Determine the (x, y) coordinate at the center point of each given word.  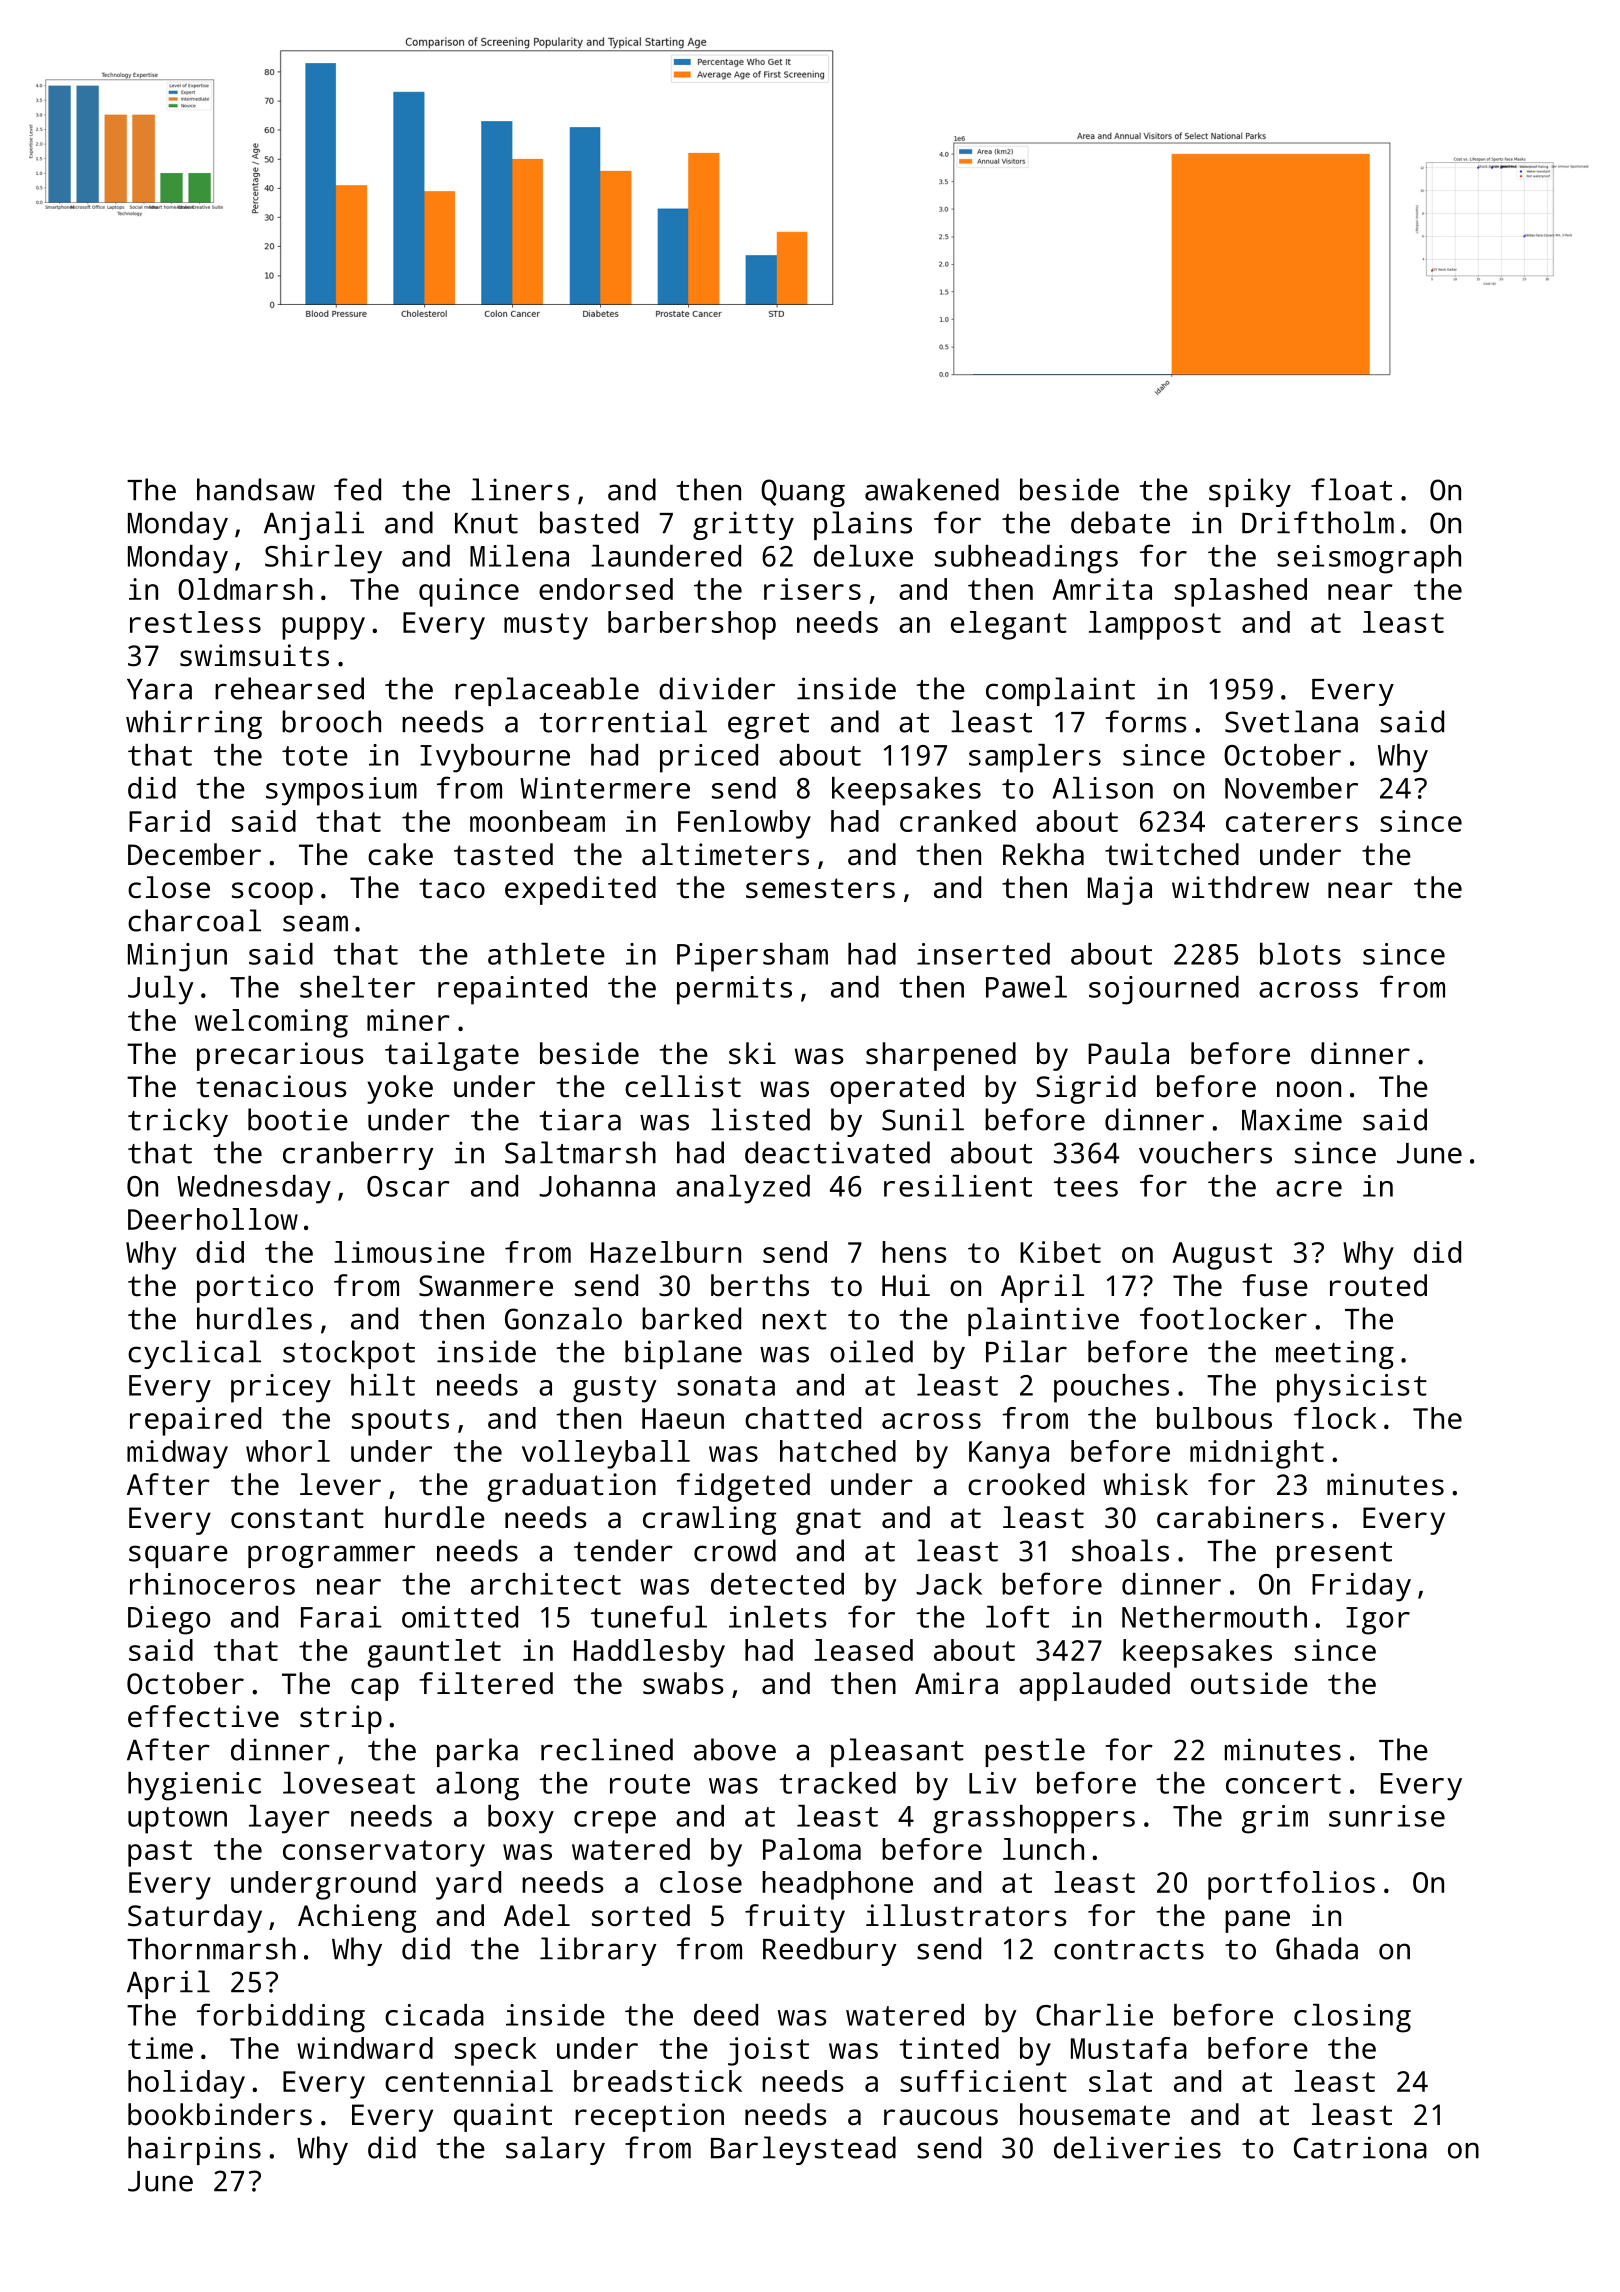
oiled (871, 1351)
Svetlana (1291, 721)
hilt (383, 1385)
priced (709, 758)
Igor (1378, 1621)
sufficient (983, 2081)
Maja (1120, 890)
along (477, 1786)
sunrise (1387, 1816)
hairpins (194, 2150)
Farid (169, 821)
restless (195, 622)
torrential (623, 721)
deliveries (1137, 2147)
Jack (949, 1584)
